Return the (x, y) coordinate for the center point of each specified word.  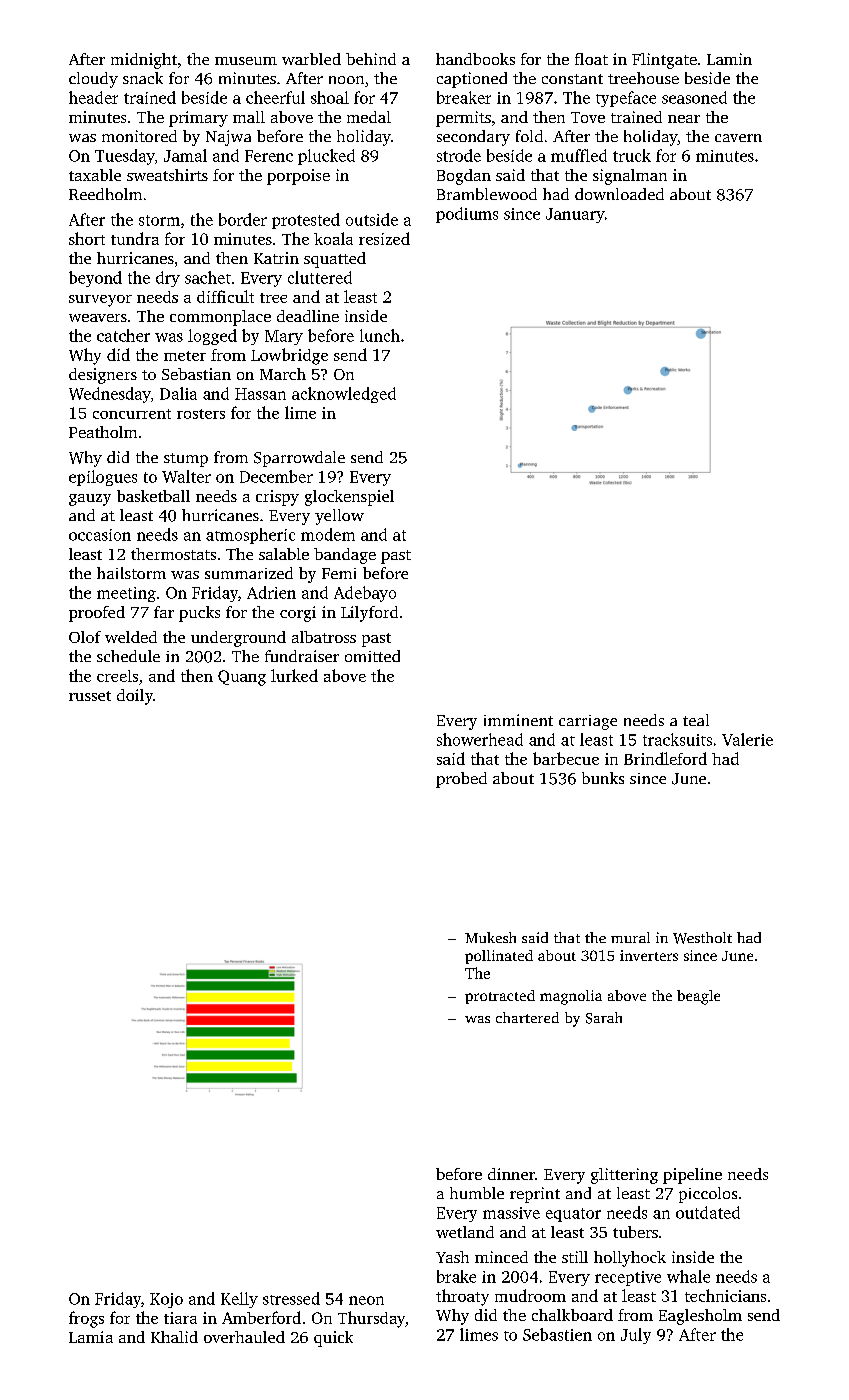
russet (90, 696)
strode (459, 155)
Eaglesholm (700, 1317)
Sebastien (557, 1334)
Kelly (239, 1300)
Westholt (702, 938)
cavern (738, 138)
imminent (518, 720)
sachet (208, 277)
